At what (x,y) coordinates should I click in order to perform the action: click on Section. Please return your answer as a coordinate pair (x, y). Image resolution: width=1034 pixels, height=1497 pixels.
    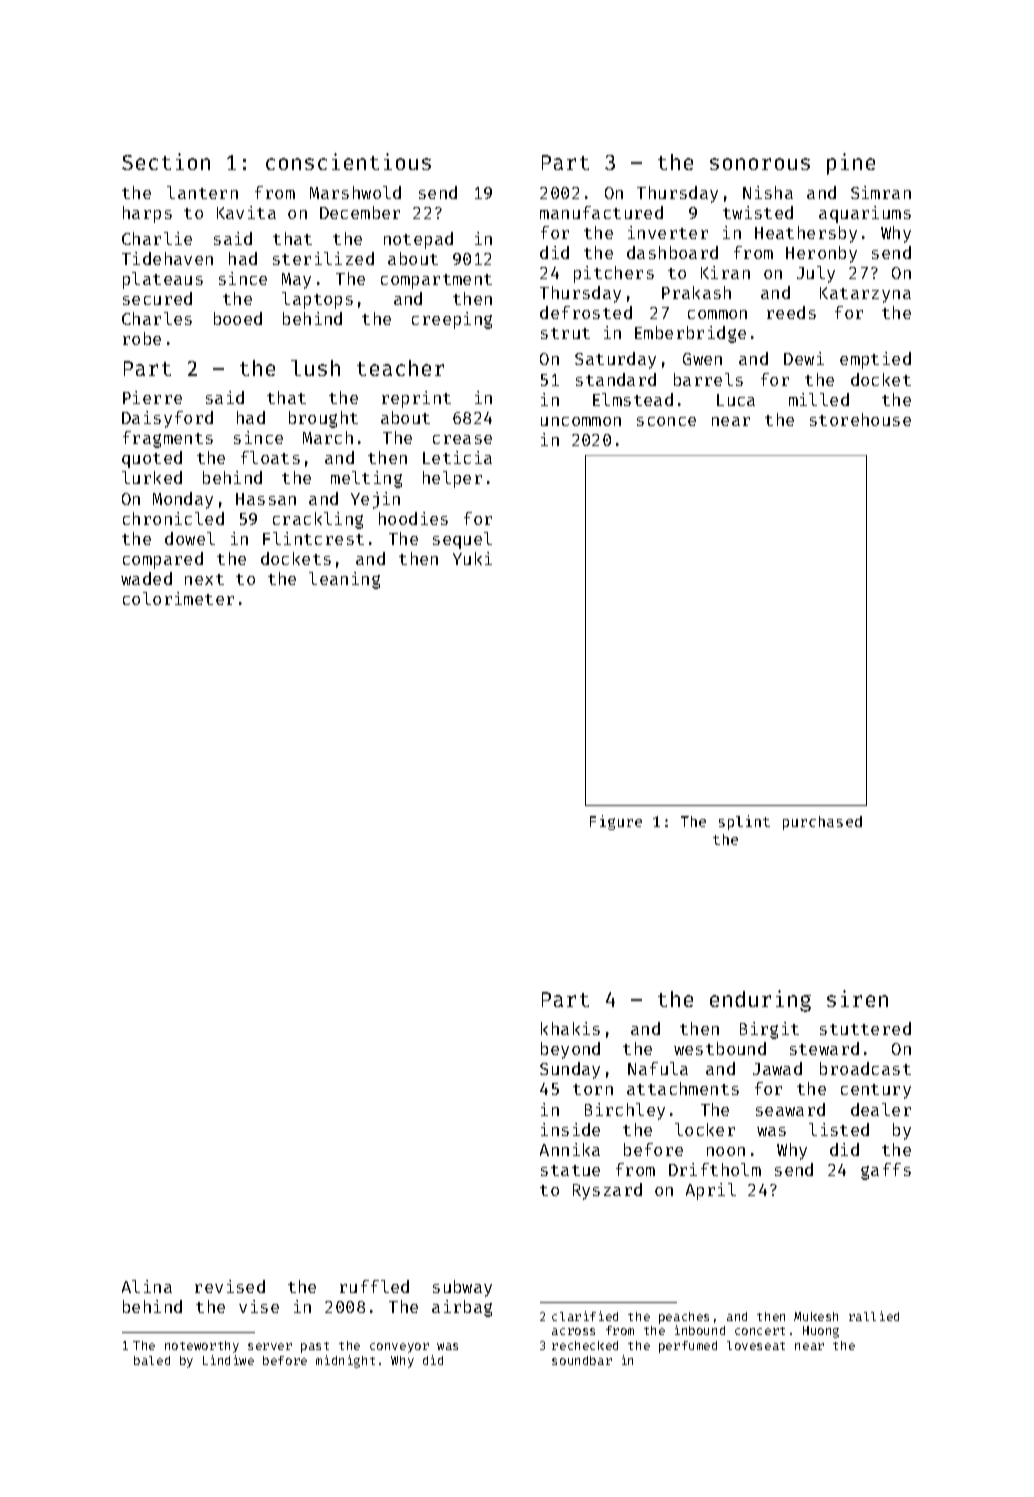
    Looking at the image, I should click on (166, 161).
